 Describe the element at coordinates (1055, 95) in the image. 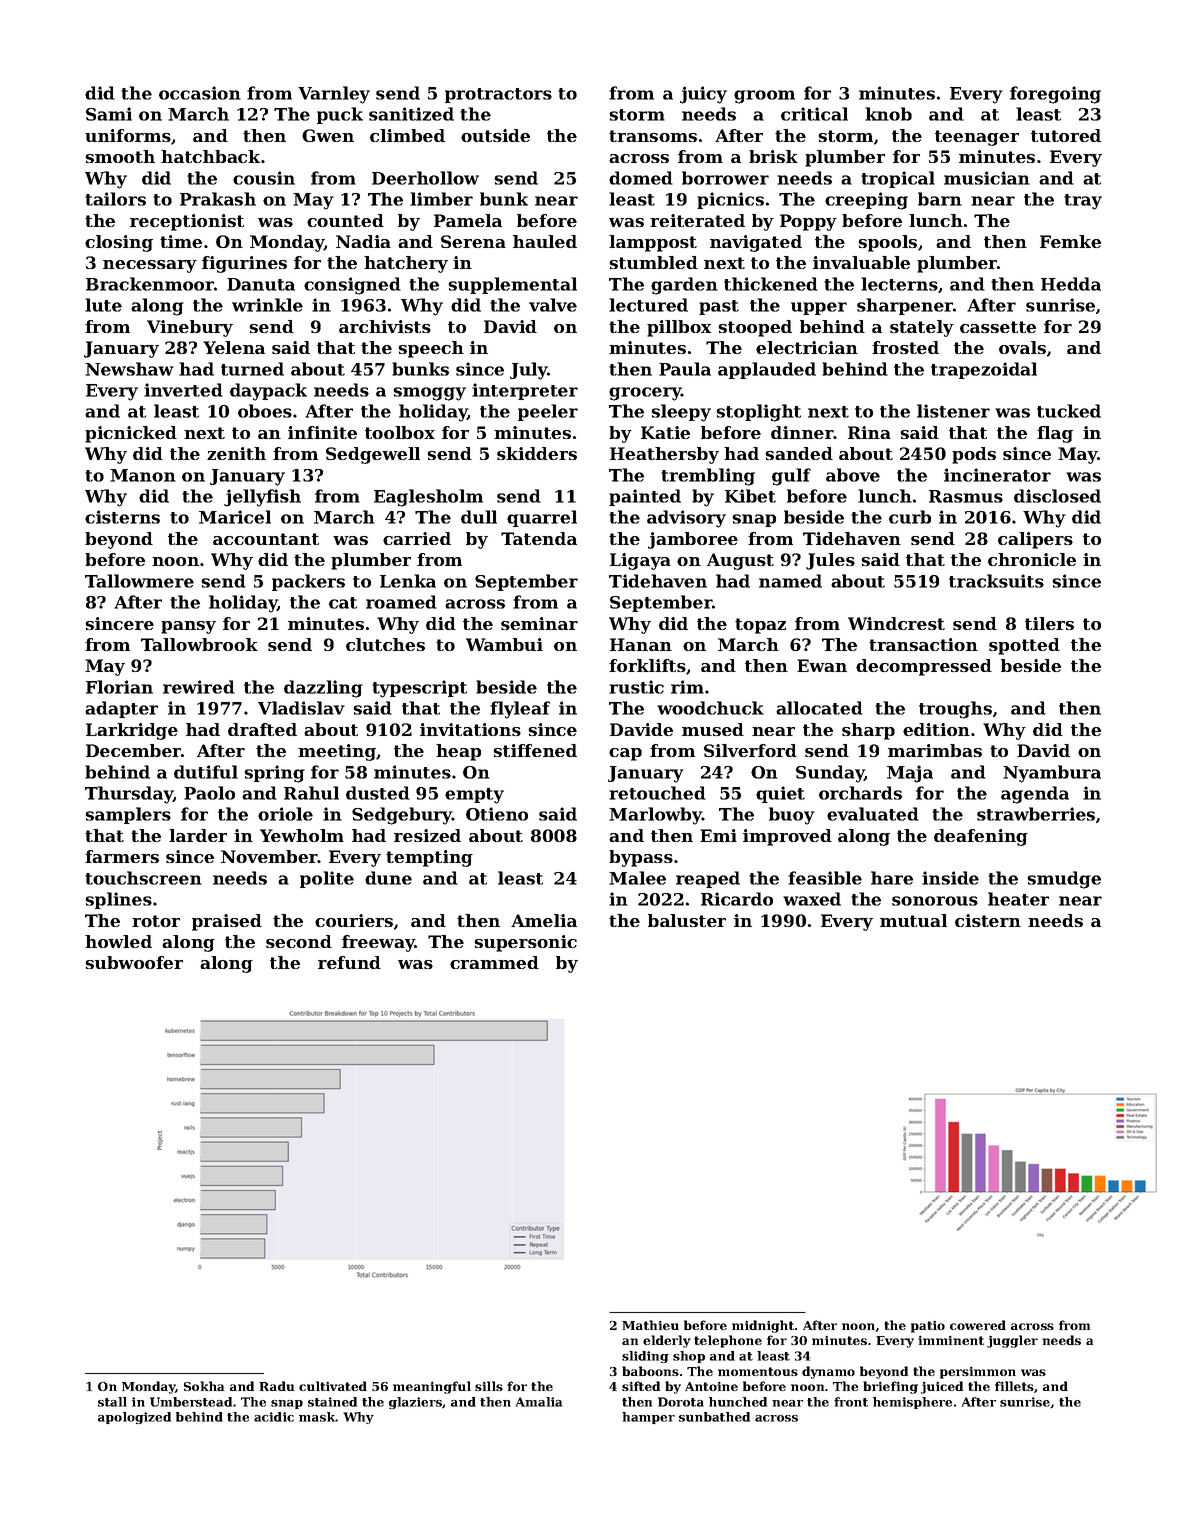

I see `foregoing` at that location.
